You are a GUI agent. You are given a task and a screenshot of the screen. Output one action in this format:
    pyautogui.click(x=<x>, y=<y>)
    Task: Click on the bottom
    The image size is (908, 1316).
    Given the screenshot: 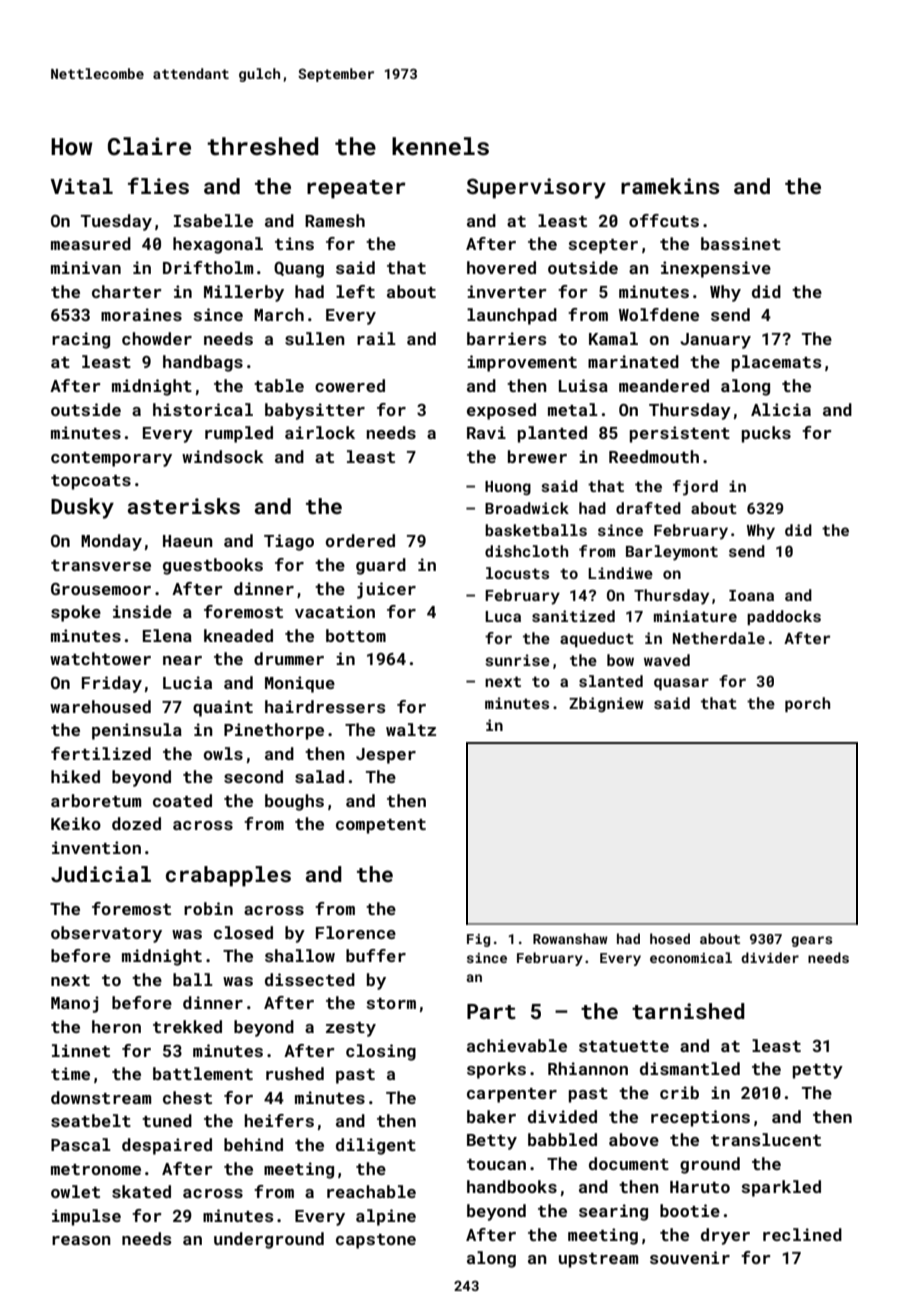 What is the action you would take?
    pyautogui.click(x=356, y=635)
